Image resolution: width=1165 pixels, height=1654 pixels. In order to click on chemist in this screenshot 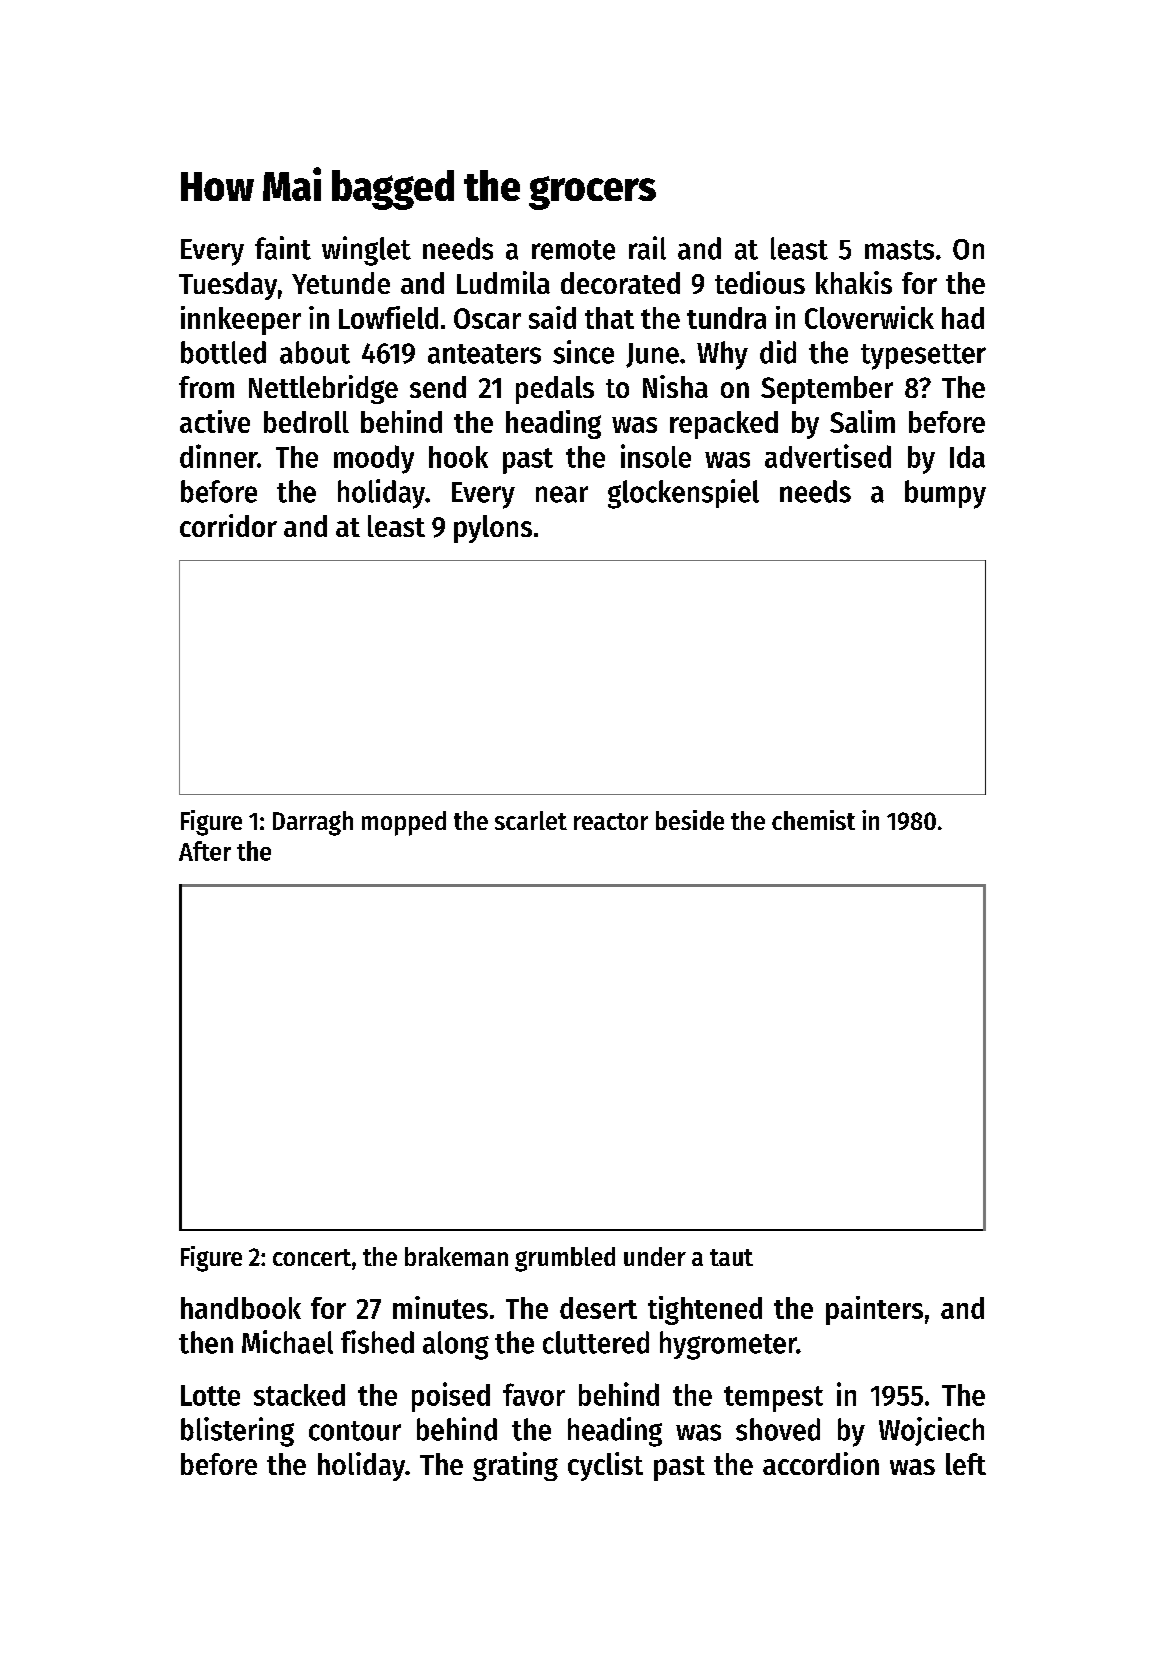, I will do `click(813, 820)`.
